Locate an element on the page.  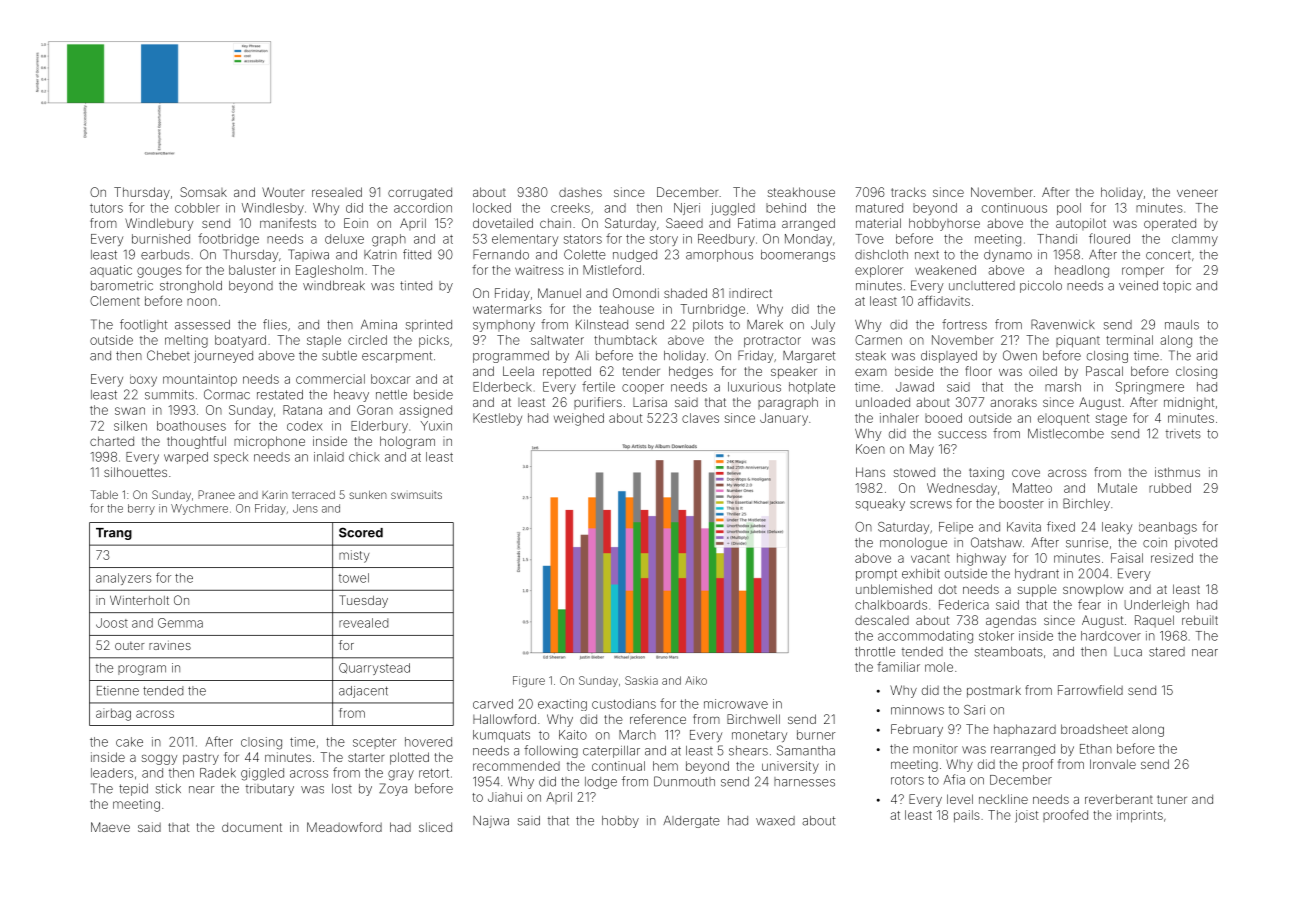
Aldergate is located at coordinates (691, 821).
